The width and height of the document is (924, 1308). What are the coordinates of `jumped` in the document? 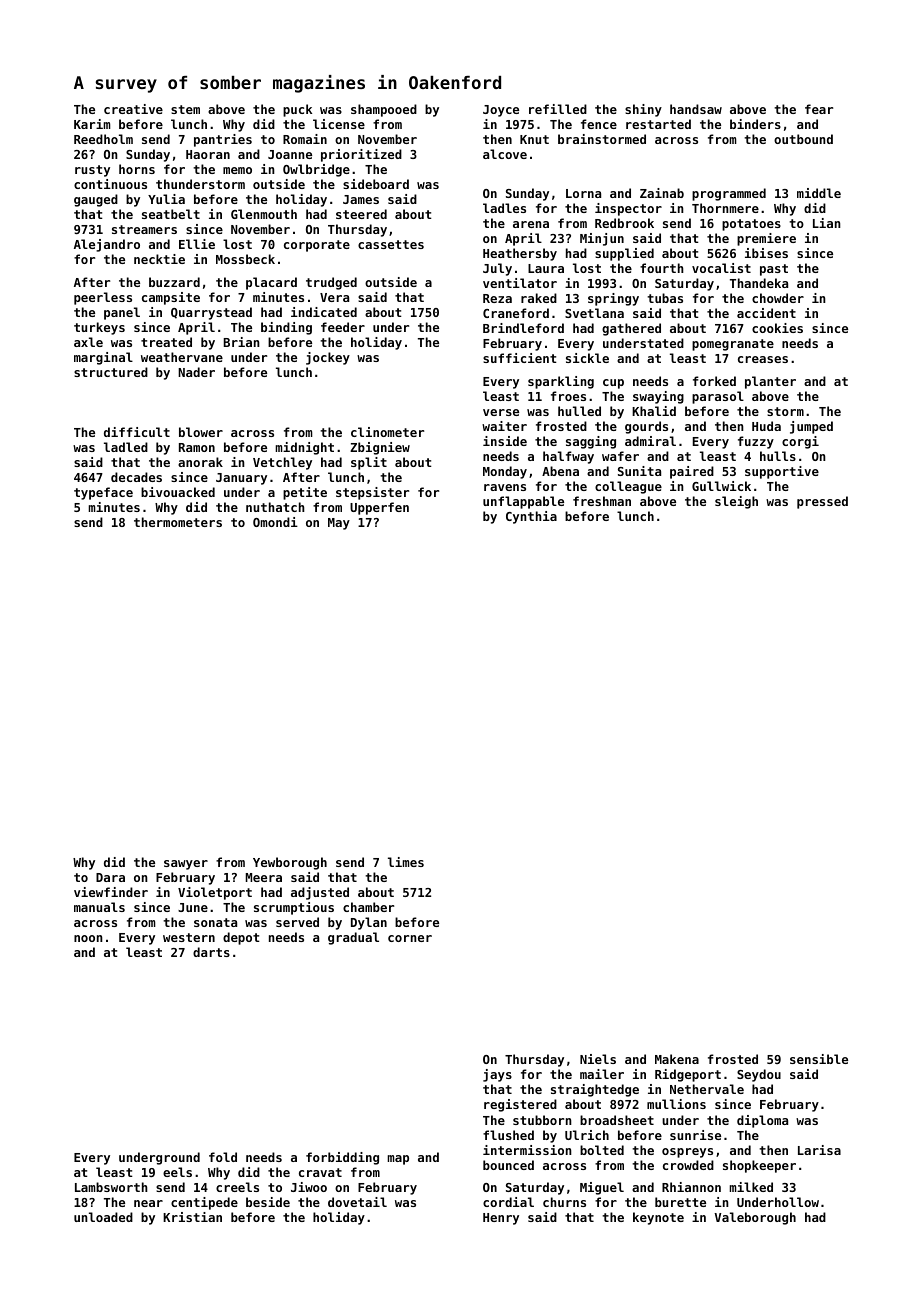 It's located at (811, 427).
